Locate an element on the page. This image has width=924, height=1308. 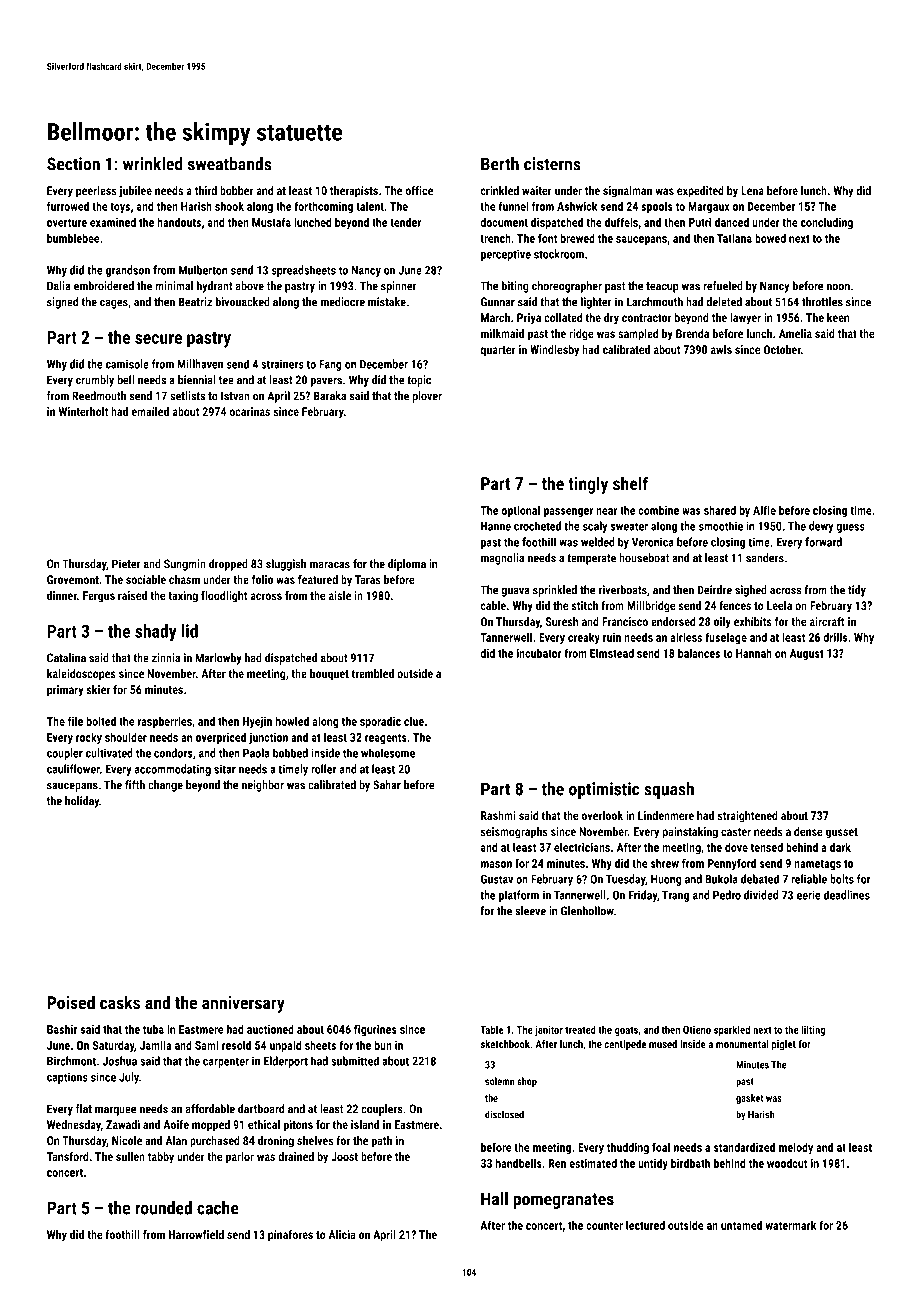
tingly is located at coordinates (588, 485).
